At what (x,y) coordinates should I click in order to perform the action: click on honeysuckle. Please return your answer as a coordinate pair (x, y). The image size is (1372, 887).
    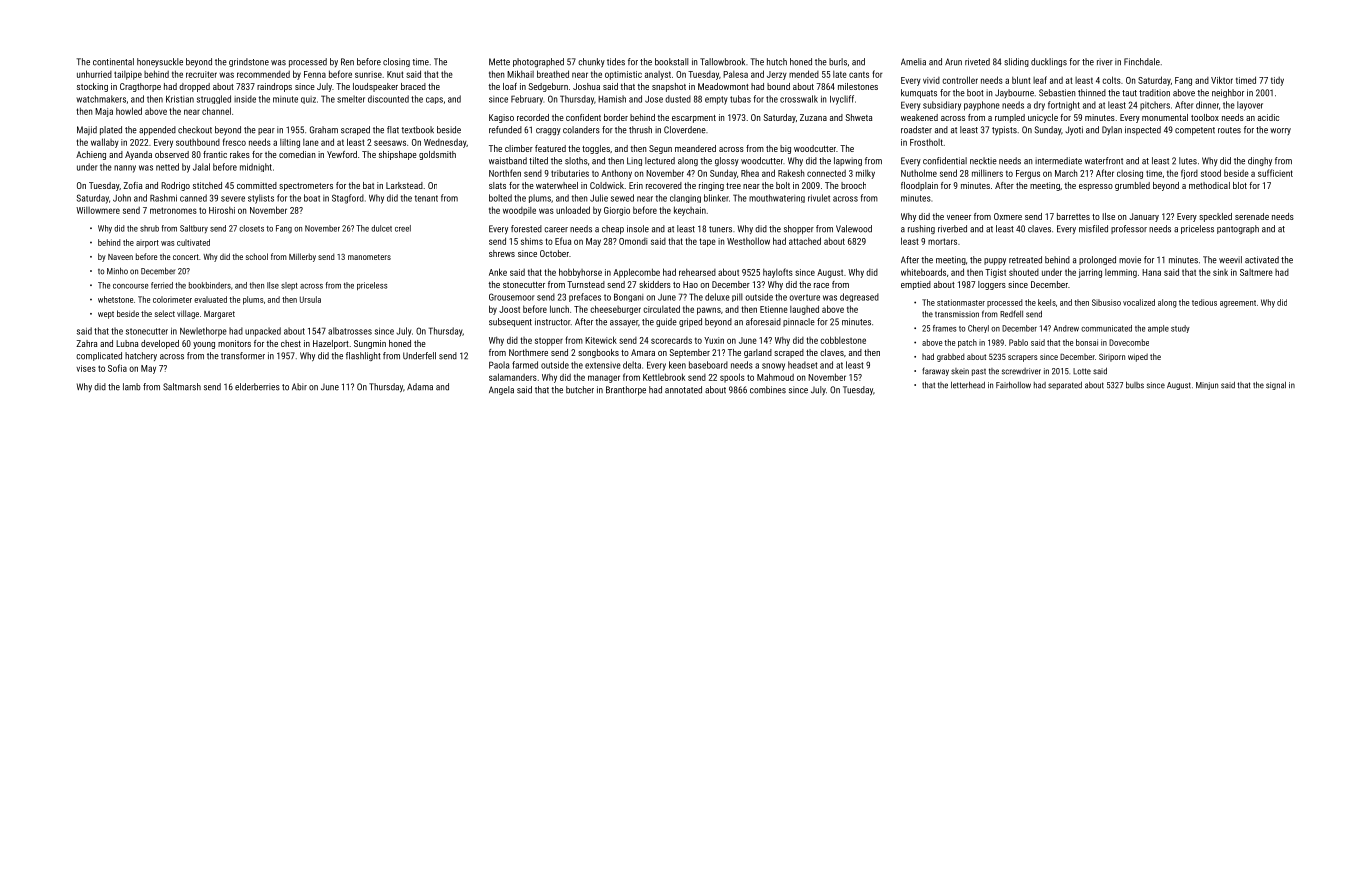
    Looking at the image, I should click on (160, 62).
